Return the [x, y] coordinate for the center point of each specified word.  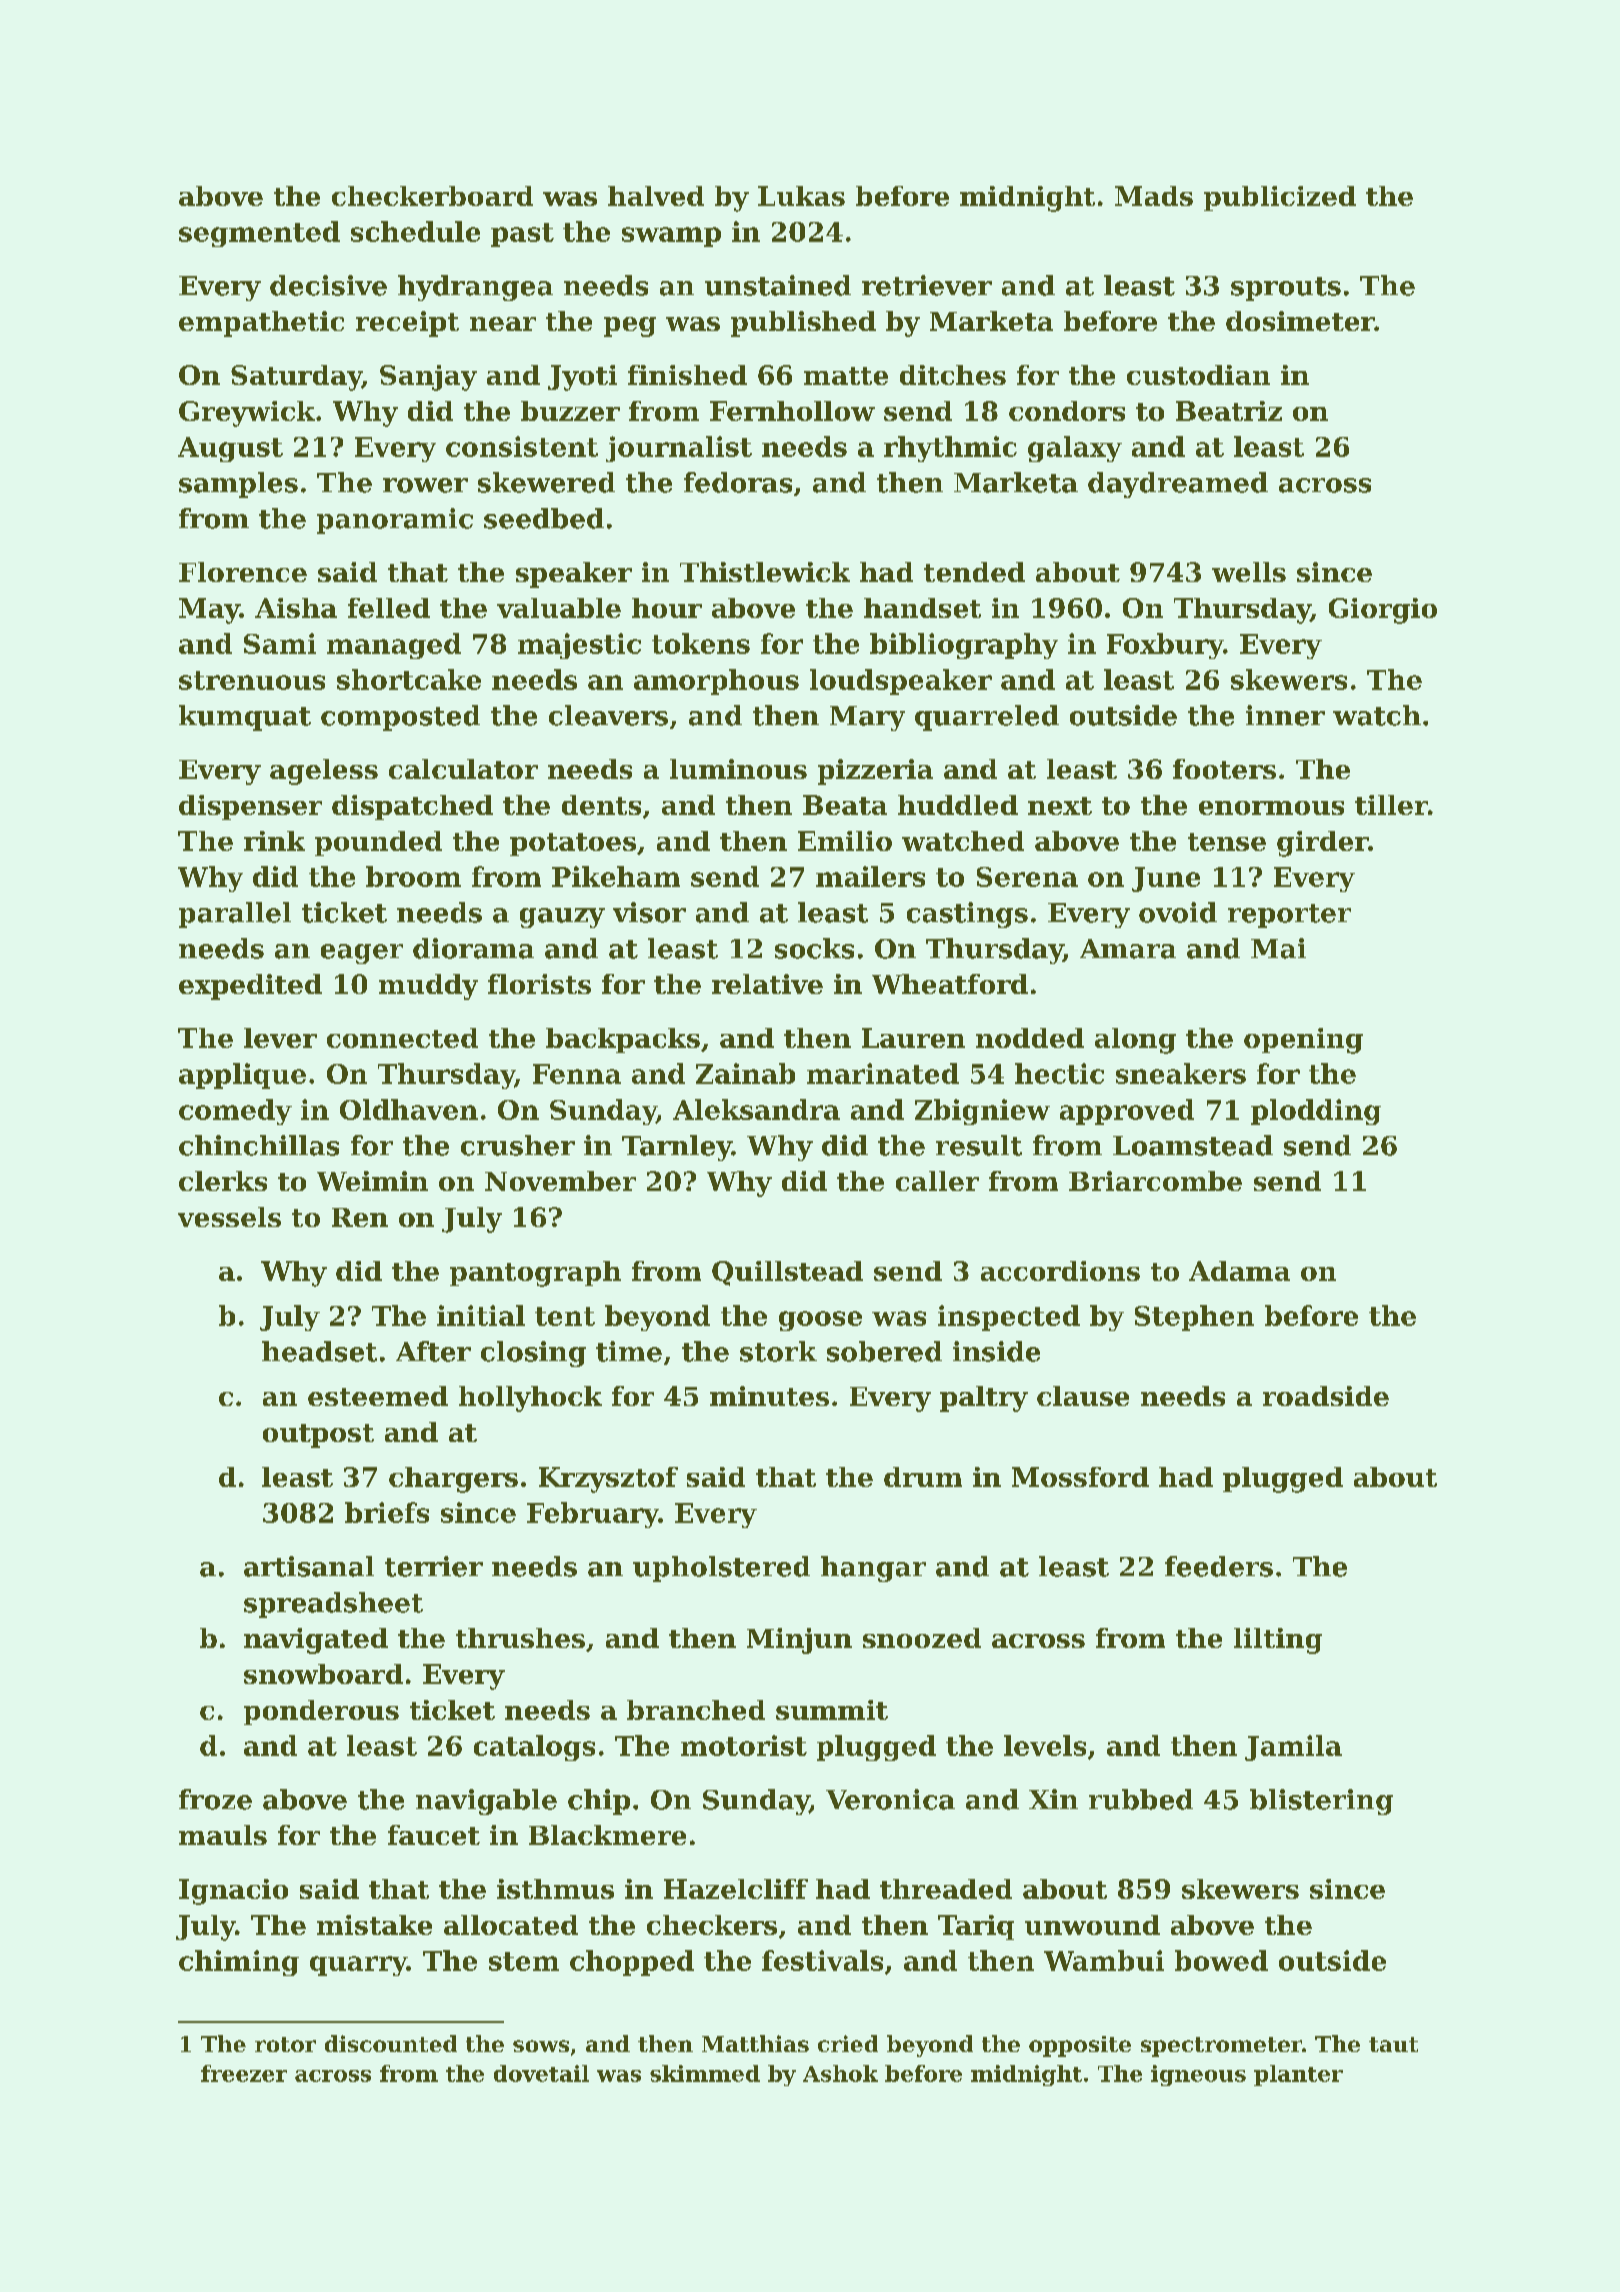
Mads [1154, 196]
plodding [1316, 1112]
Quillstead [787, 1273]
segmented [259, 234]
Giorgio [1383, 611]
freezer [244, 2073]
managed [394, 646]
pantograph [535, 1274]
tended [974, 572]
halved [656, 196]
